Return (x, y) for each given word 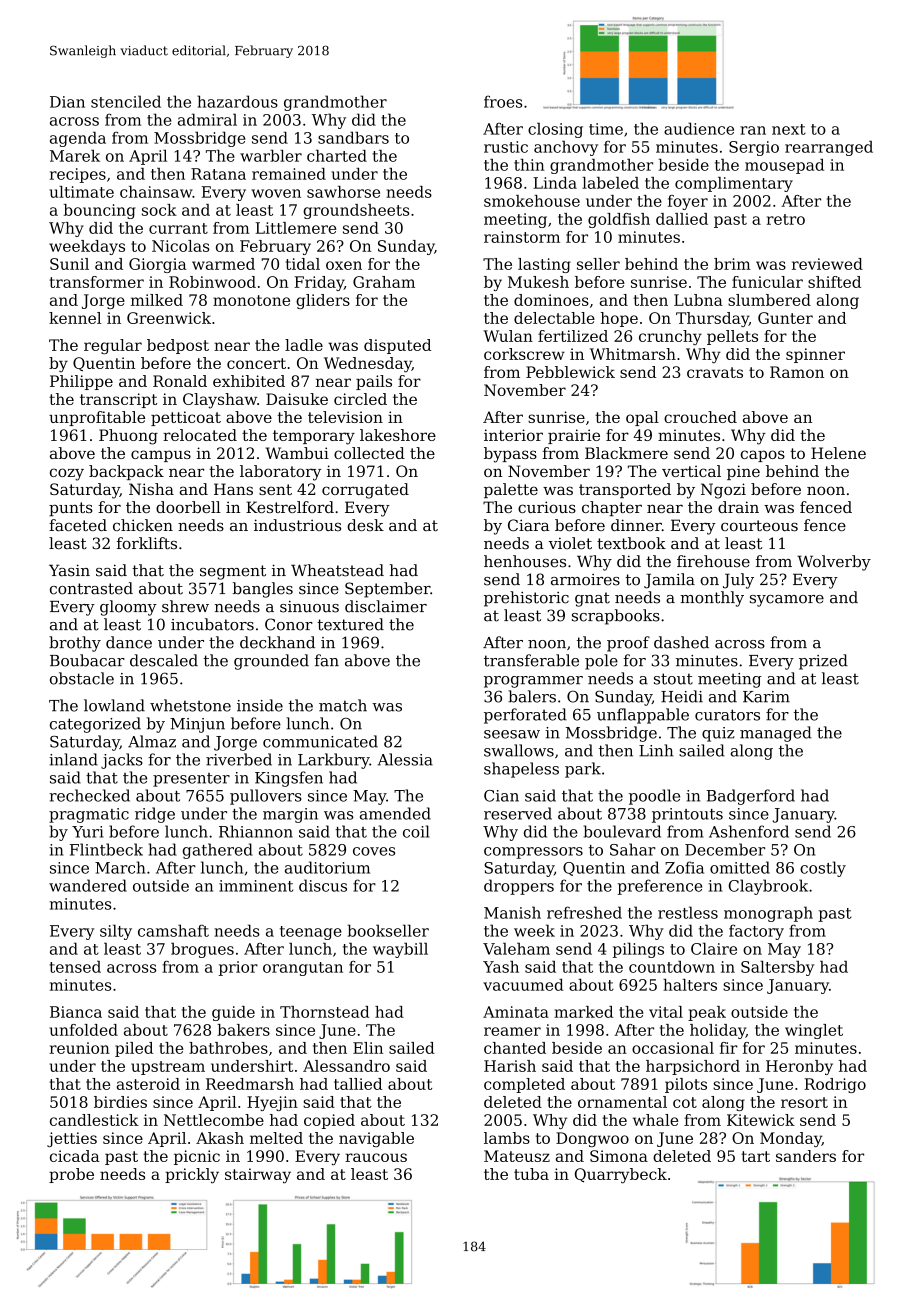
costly (823, 869)
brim (732, 264)
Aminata (516, 1012)
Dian (67, 102)
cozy (67, 474)
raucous (376, 1157)
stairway (258, 1176)
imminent (256, 886)
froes (503, 101)
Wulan (508, 336)
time (606, 129)
